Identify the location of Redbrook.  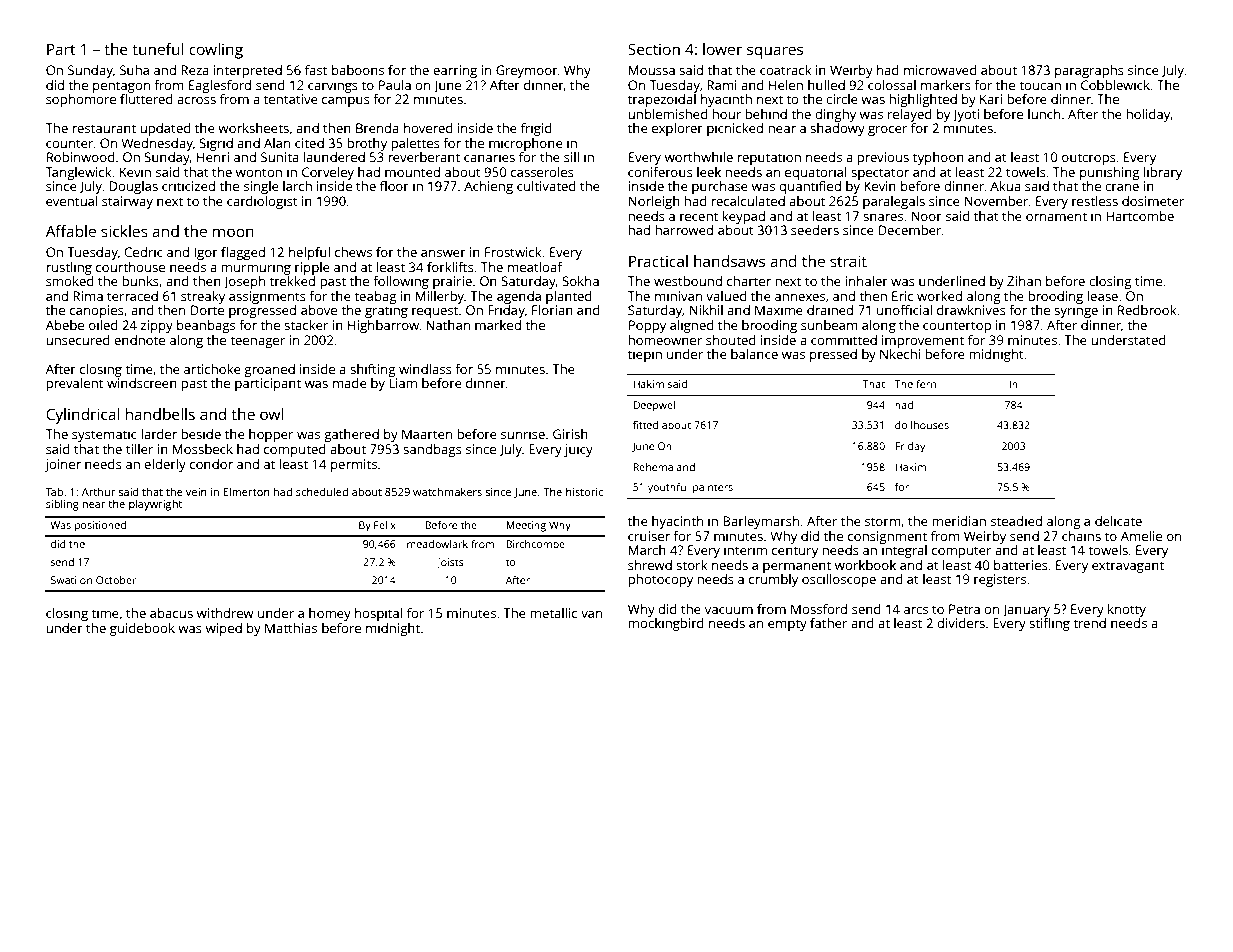
(1147, 310).
